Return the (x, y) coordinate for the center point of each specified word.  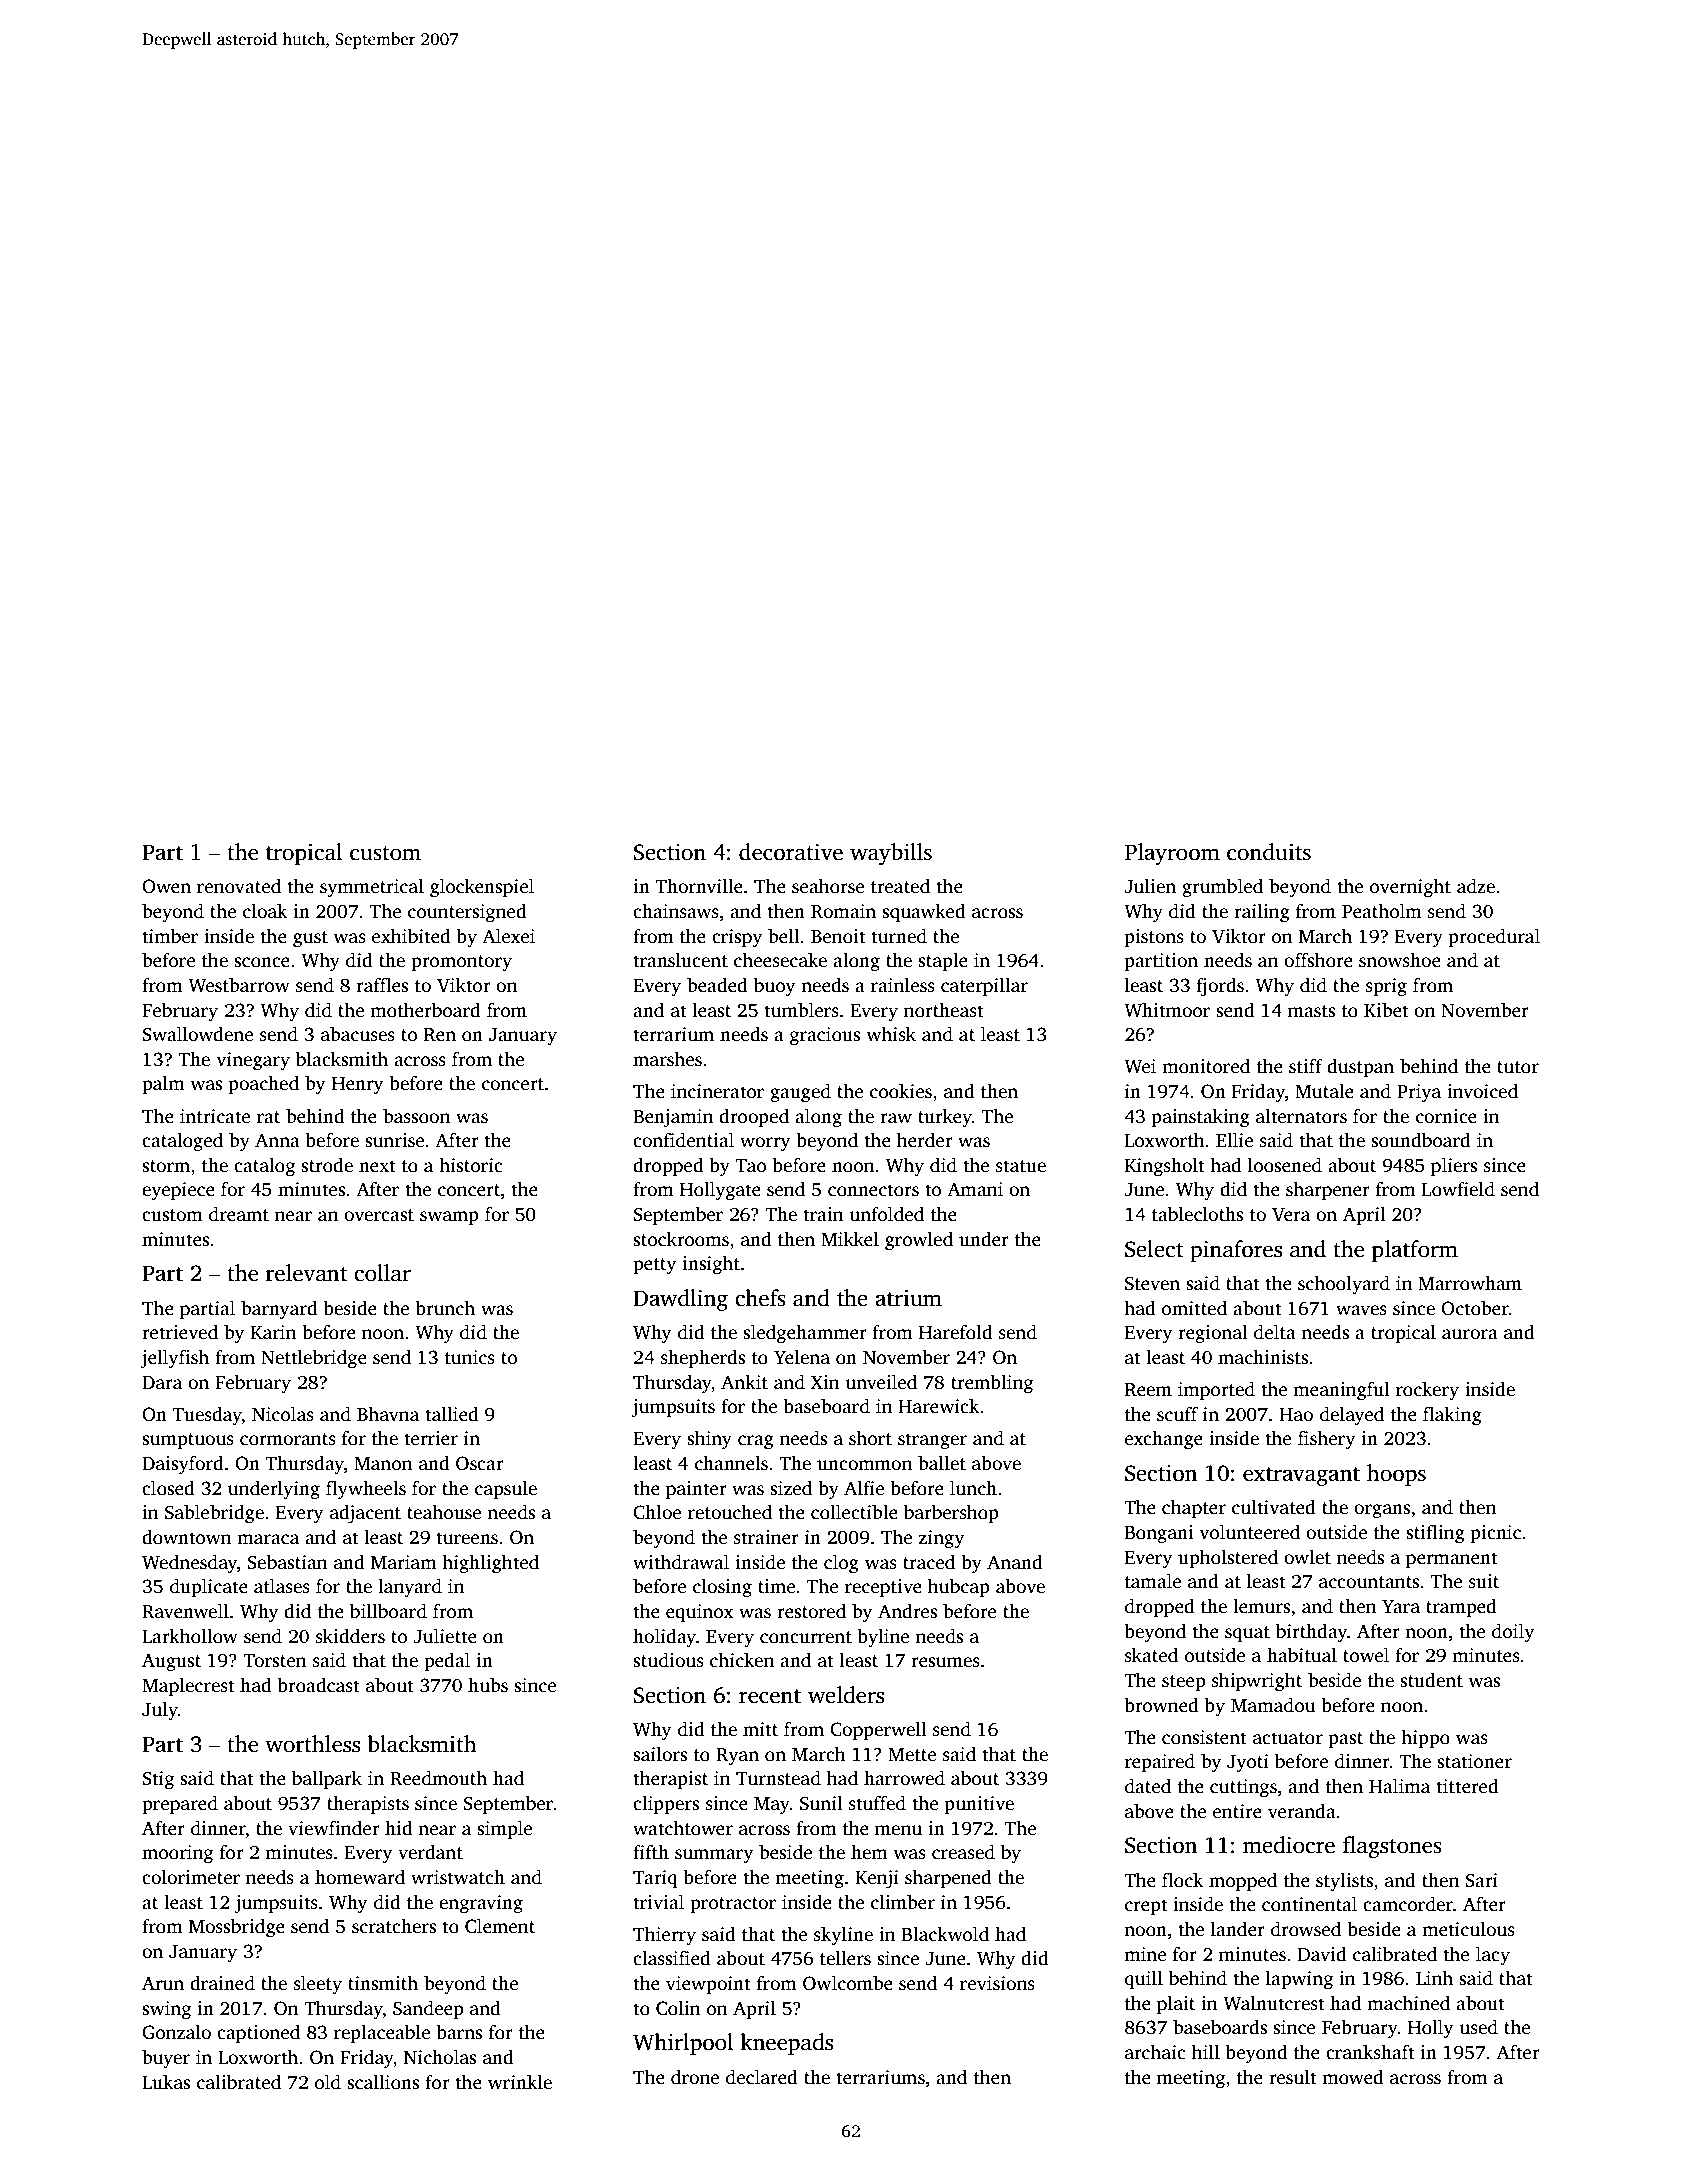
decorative (791, 852)
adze (1476, 886)
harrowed (904, 1778)
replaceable (382, 2034)
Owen (166, 886)
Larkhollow (190, 1636)
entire (1237, 1811)
